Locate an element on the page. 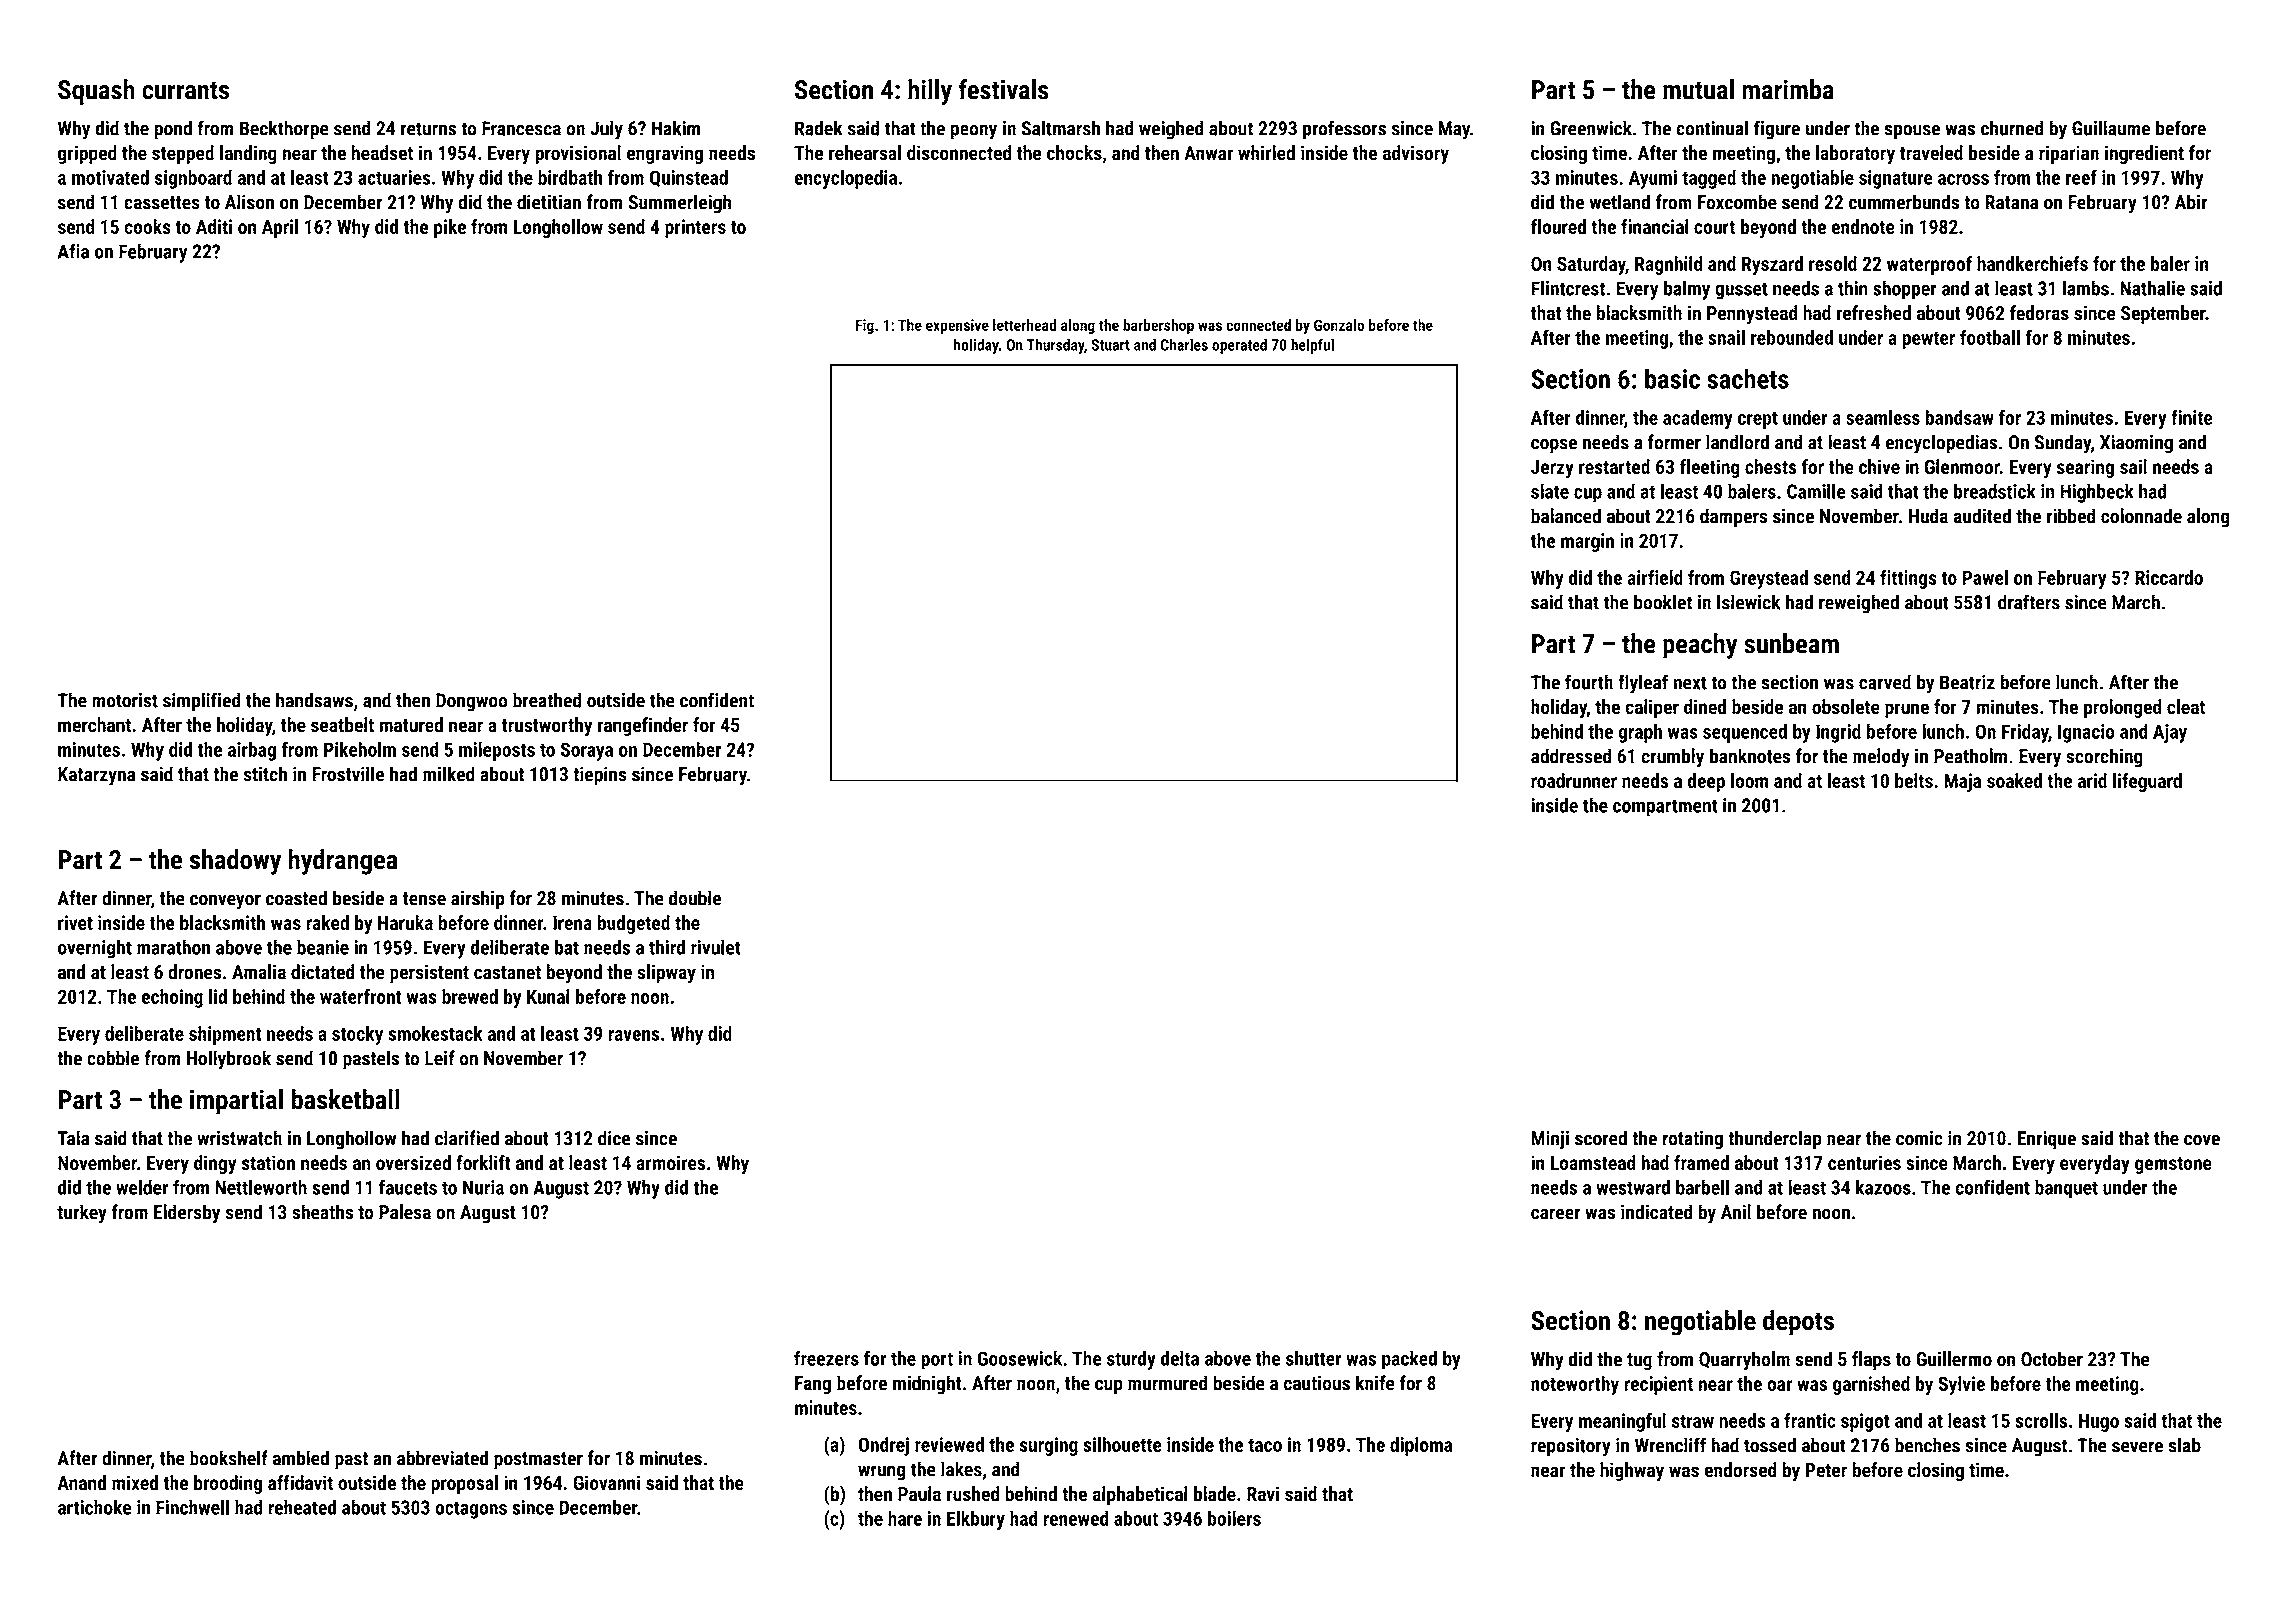 Image resolution: width=2288 pixels, height=1618 pixels. boilers is located at coordinates (1234, 1518).
